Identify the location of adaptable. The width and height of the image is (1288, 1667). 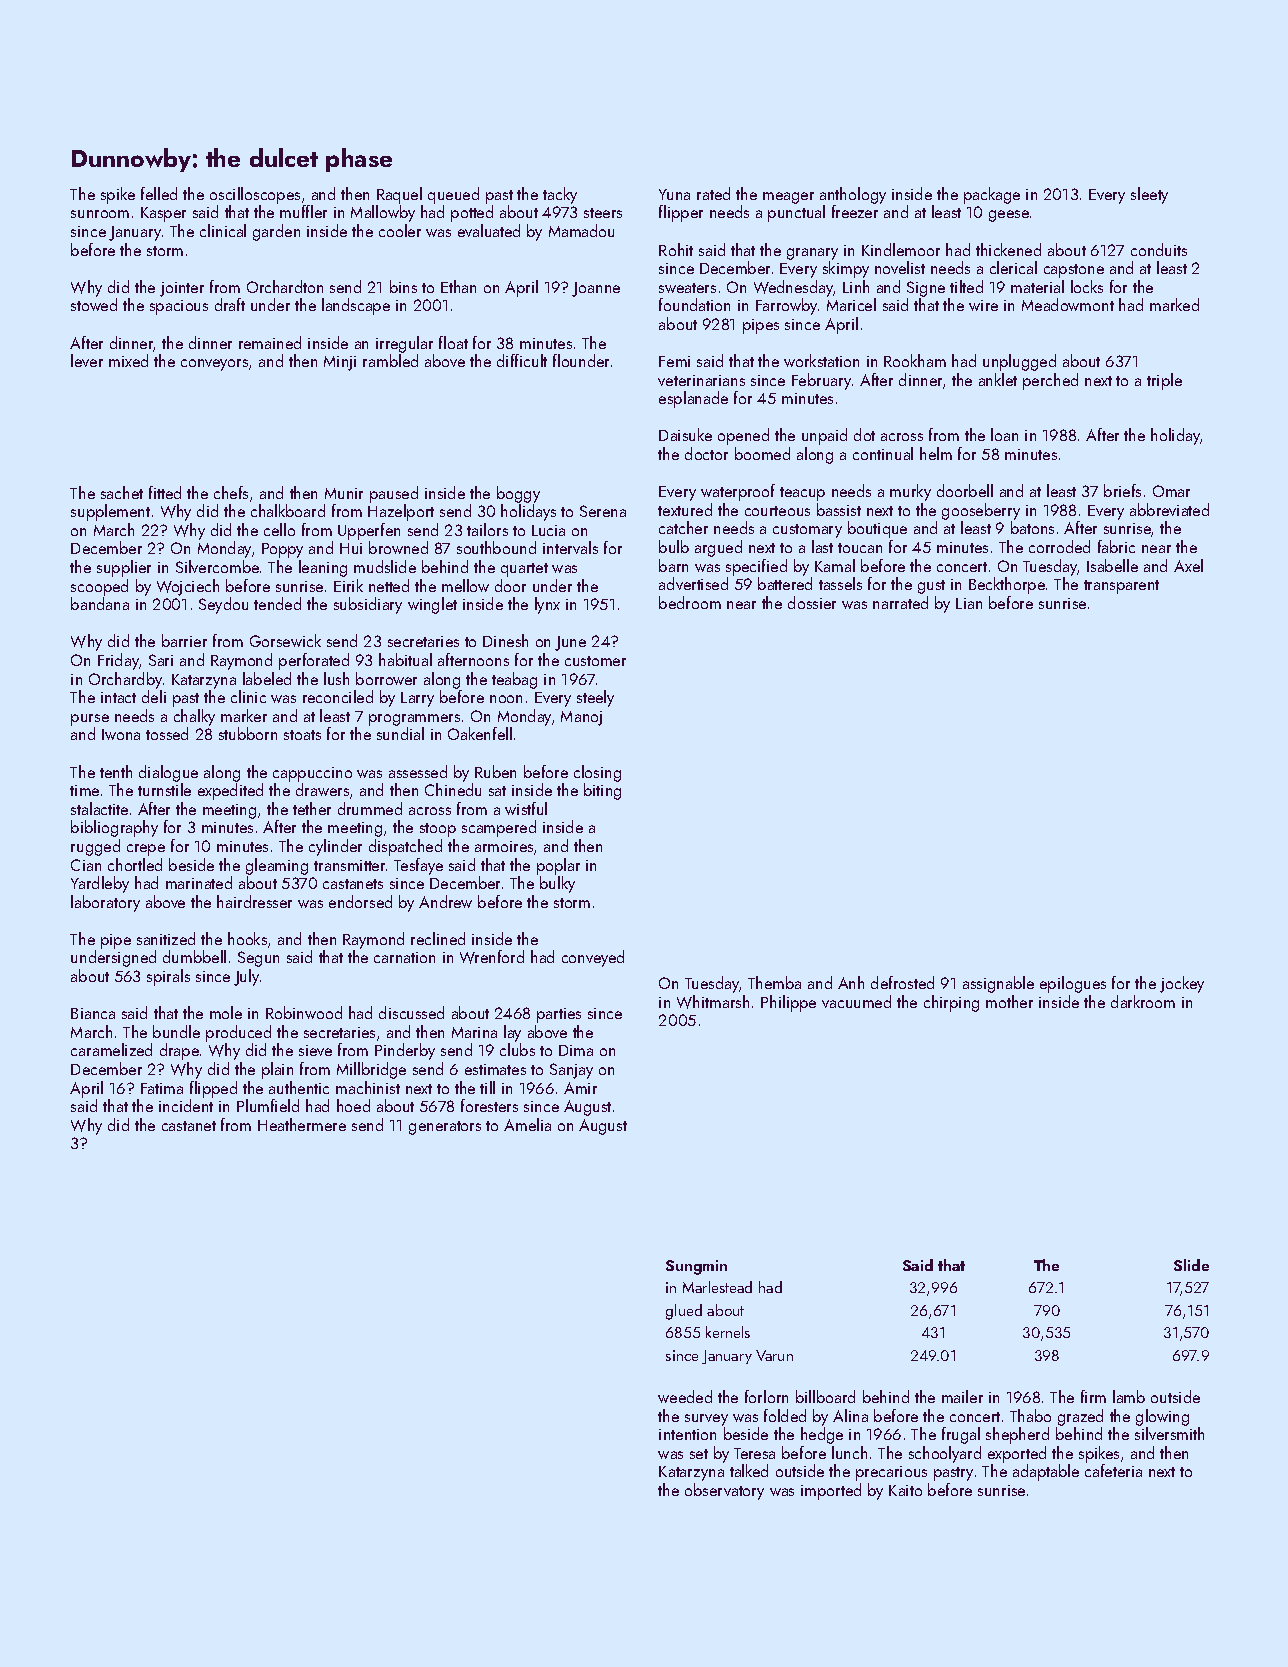
(1046, 1472).
